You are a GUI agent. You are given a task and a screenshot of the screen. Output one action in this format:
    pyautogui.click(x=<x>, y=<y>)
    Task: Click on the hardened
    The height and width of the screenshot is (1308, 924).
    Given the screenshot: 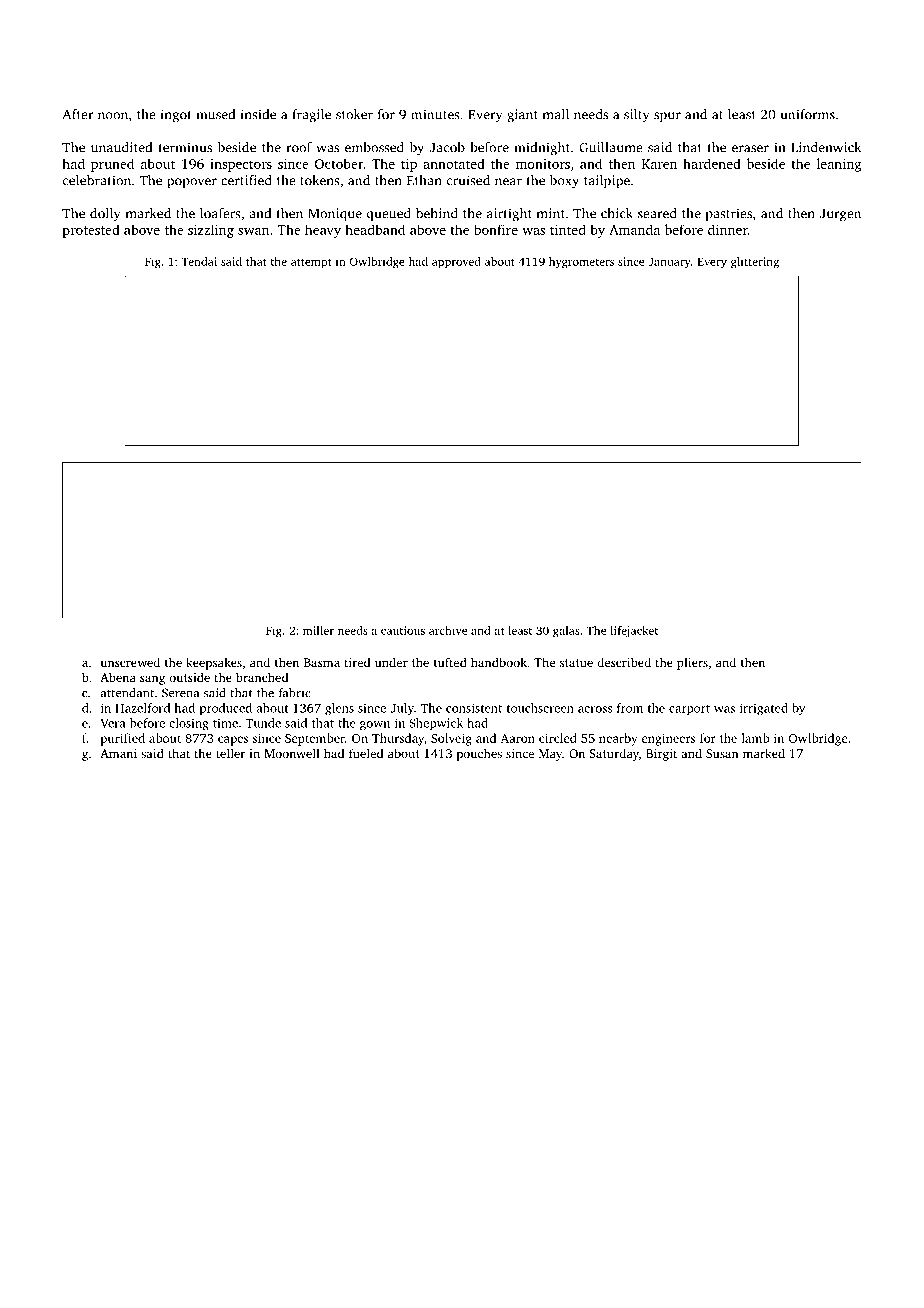 What is the action you would take?
    pyautogui.click(x=712, y=163)
